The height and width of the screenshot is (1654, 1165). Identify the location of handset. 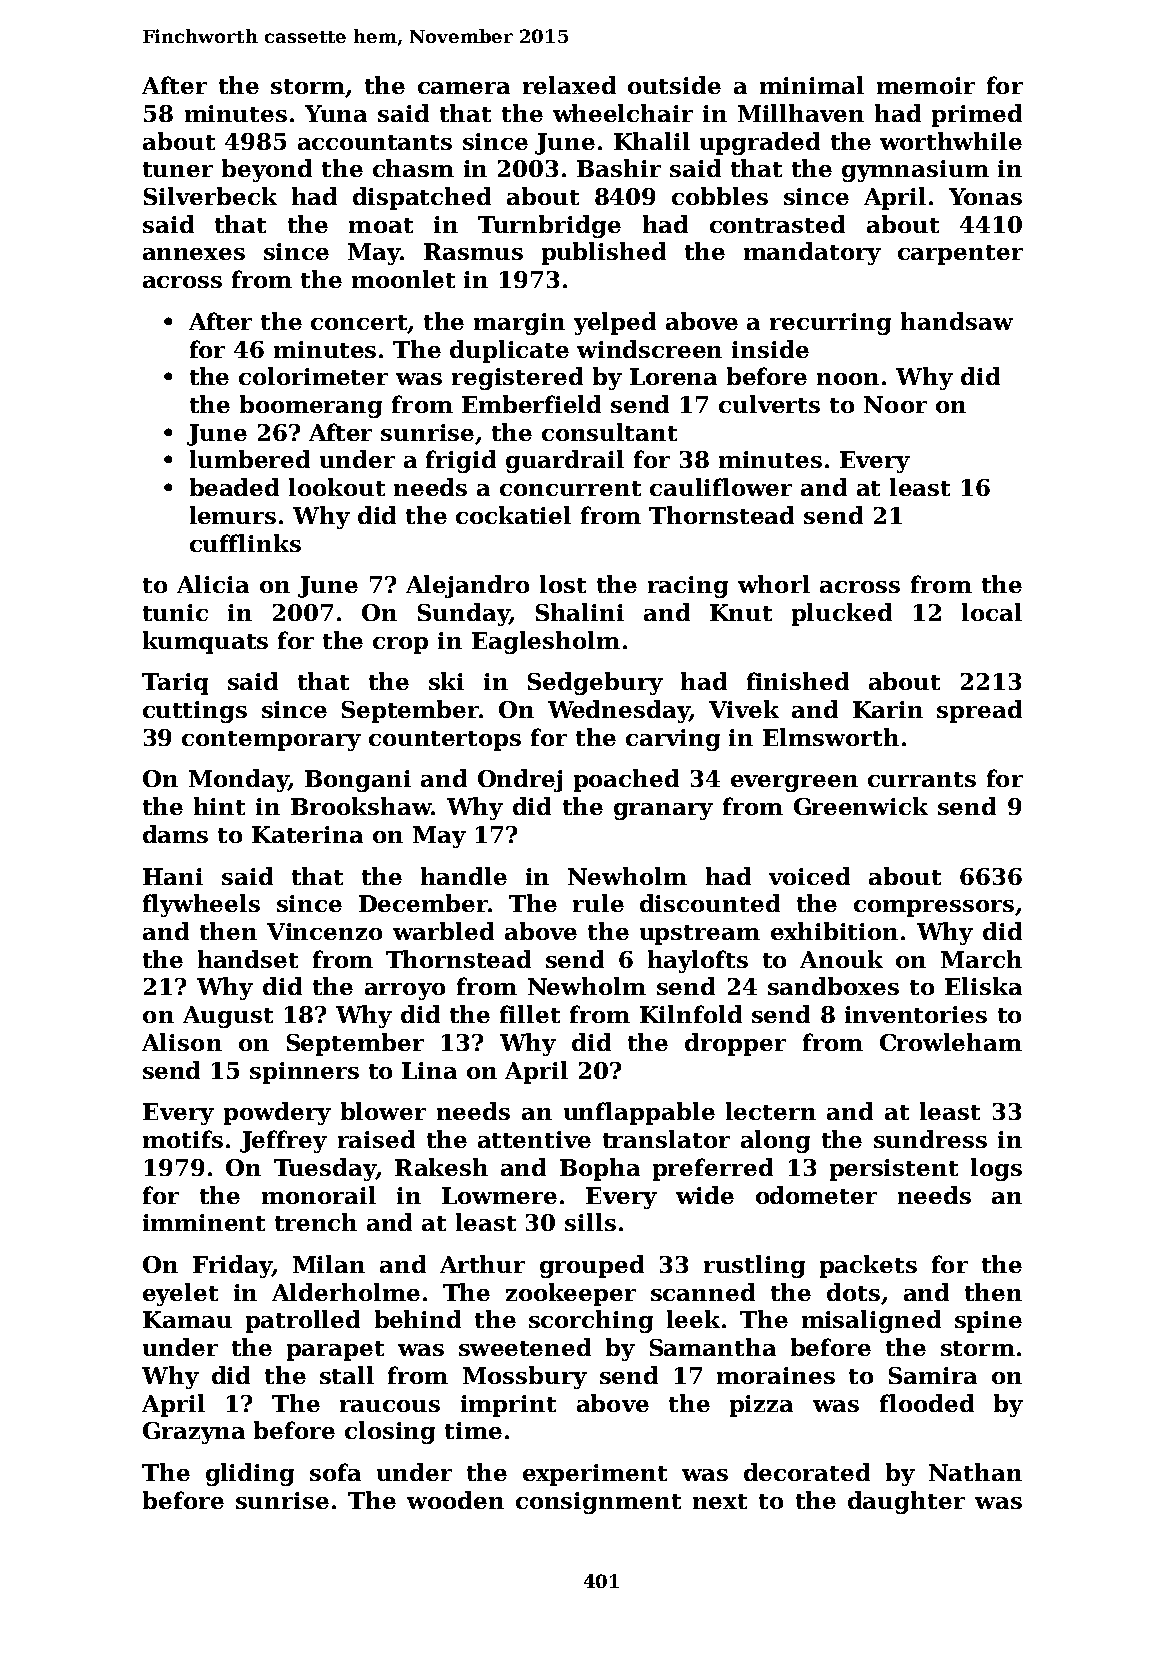
(248, 959).
